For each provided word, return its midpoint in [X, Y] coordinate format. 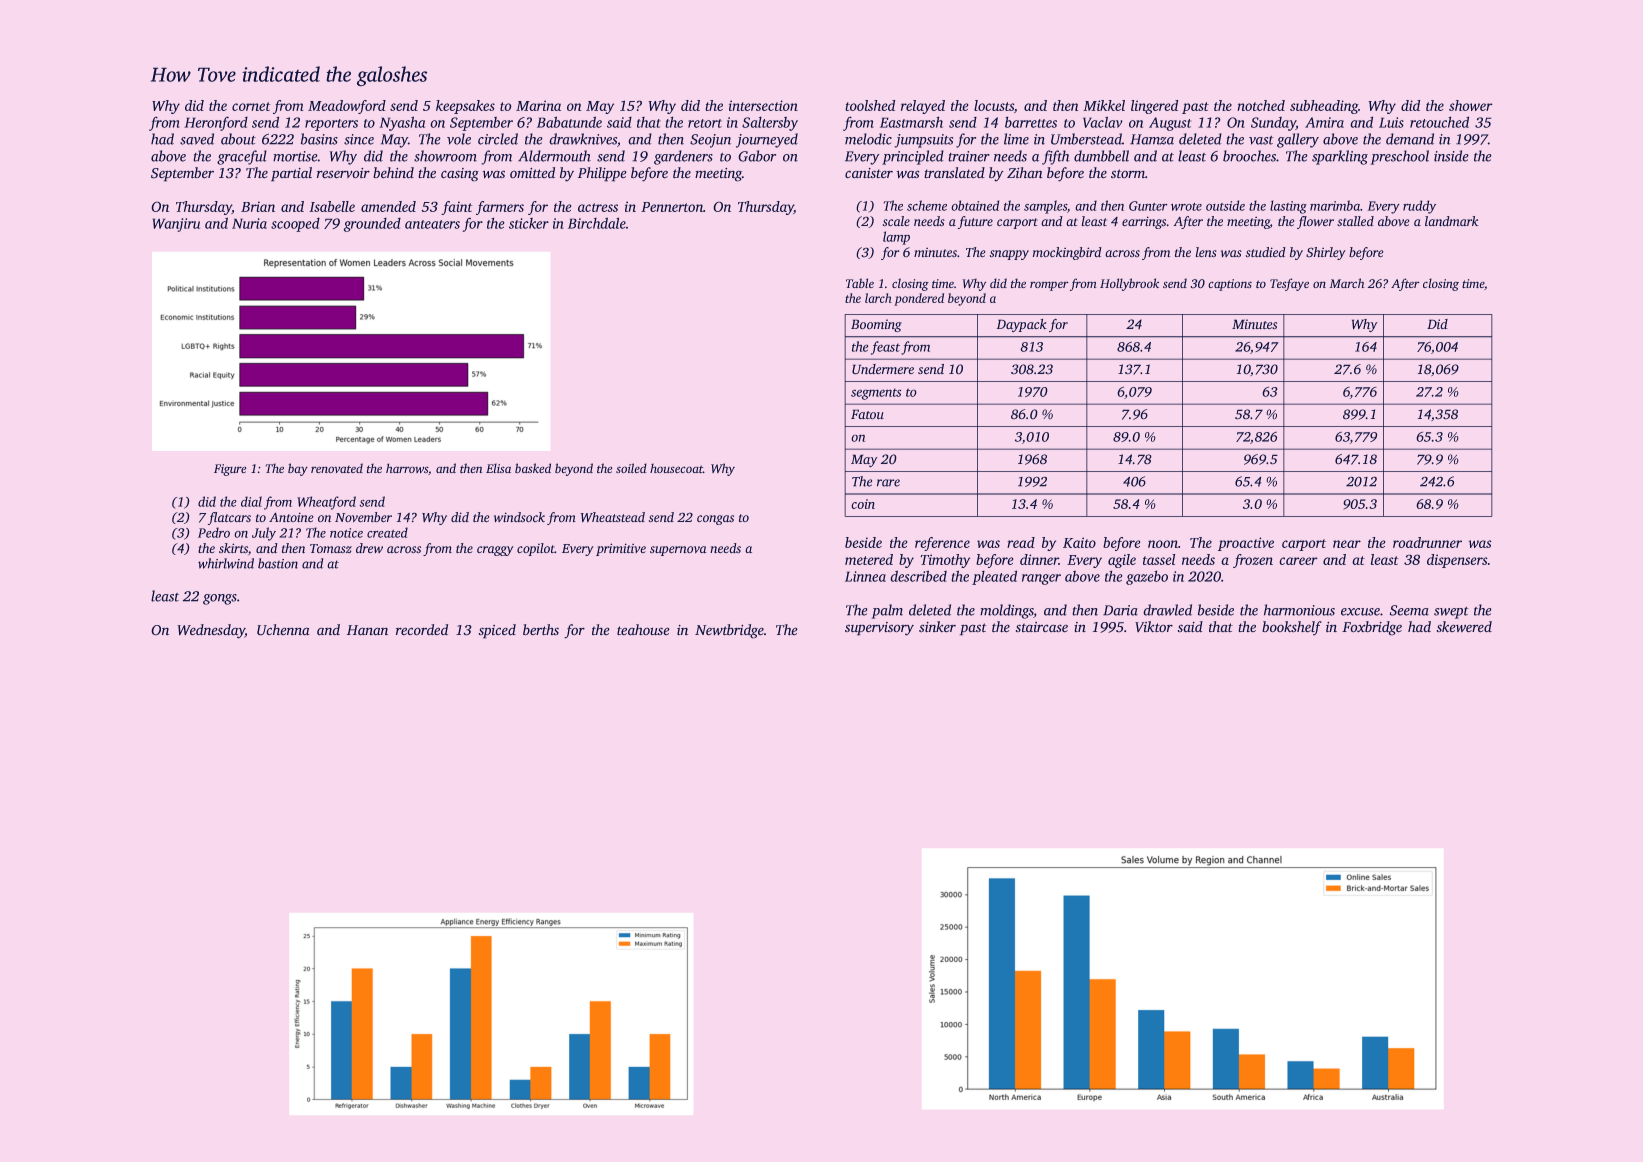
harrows [407, 468]
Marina [538, 105]
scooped [295, 225]
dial [251, 501]
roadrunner [1427, 542]
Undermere [883, 369]
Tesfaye [1289, 284]
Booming [876, 325]
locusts [994, 105]
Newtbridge [729, 631]
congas [715, 520]
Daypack [1022, 325]
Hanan [367, 630]
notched [1261, 105]
